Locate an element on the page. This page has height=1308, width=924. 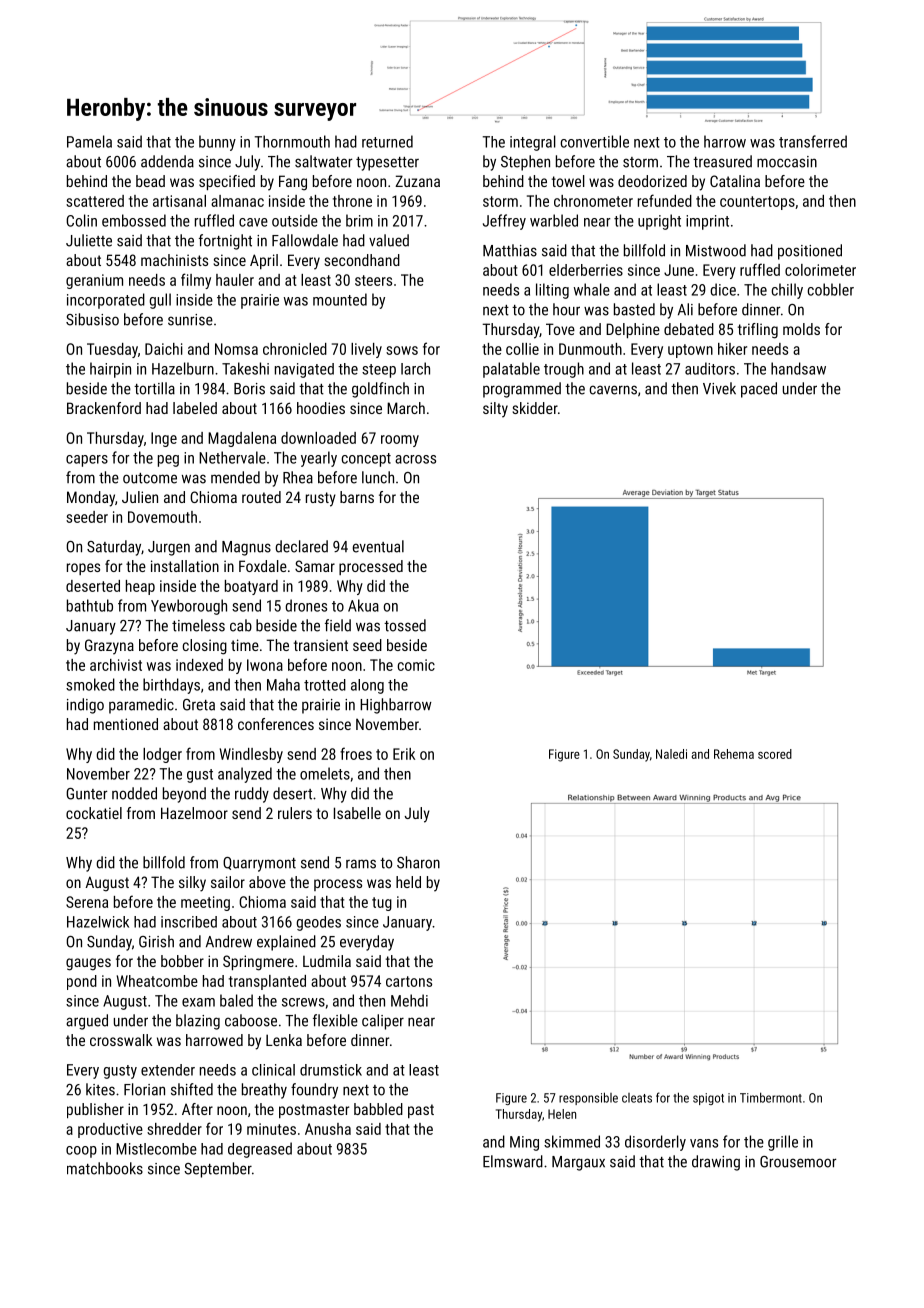
Colin is located at coordinates (81, 220).
